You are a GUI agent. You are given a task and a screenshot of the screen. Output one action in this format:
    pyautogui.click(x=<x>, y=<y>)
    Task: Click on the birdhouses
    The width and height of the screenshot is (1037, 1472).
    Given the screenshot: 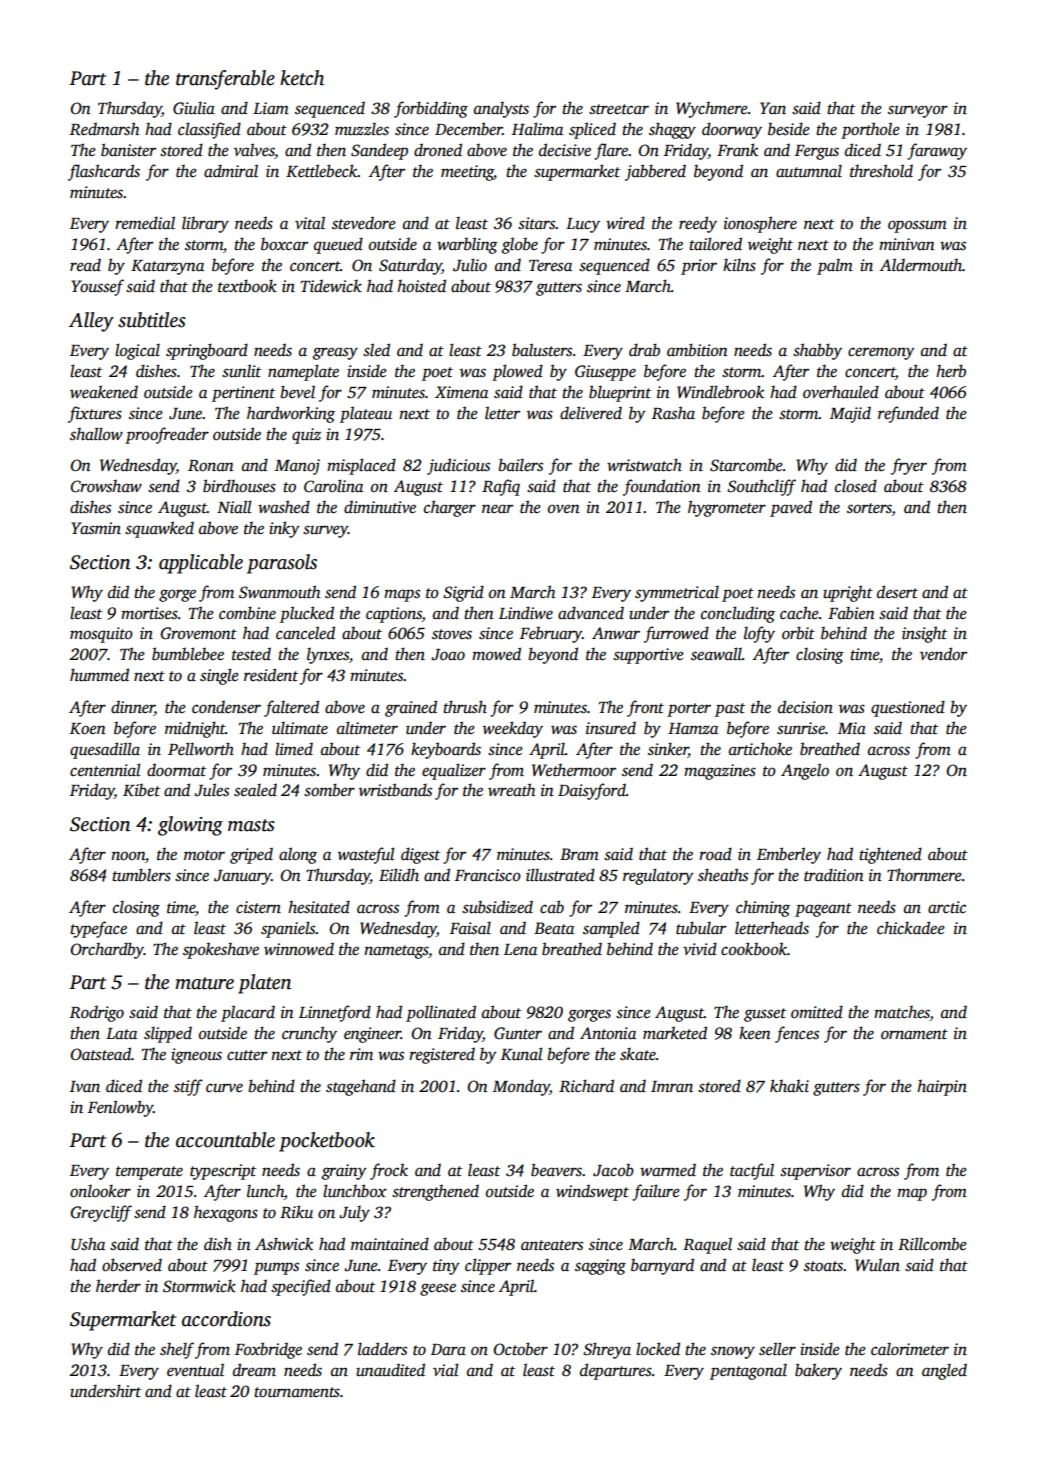 What is the action you would take?
    pyautogui.click(x=239, y=486)
